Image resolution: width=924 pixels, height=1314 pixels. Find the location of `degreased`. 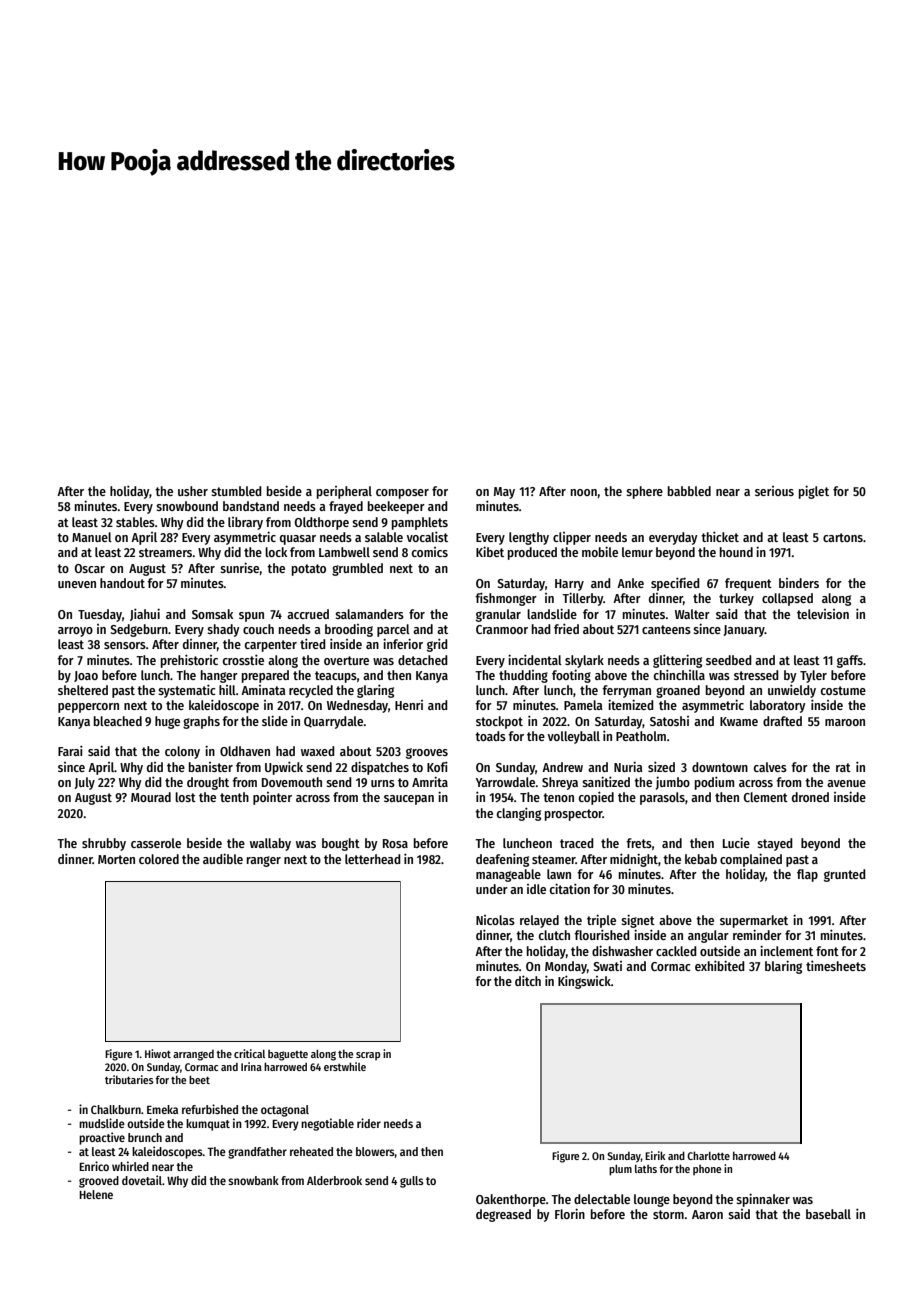

degreased is located at coordinates (503, 1215).
